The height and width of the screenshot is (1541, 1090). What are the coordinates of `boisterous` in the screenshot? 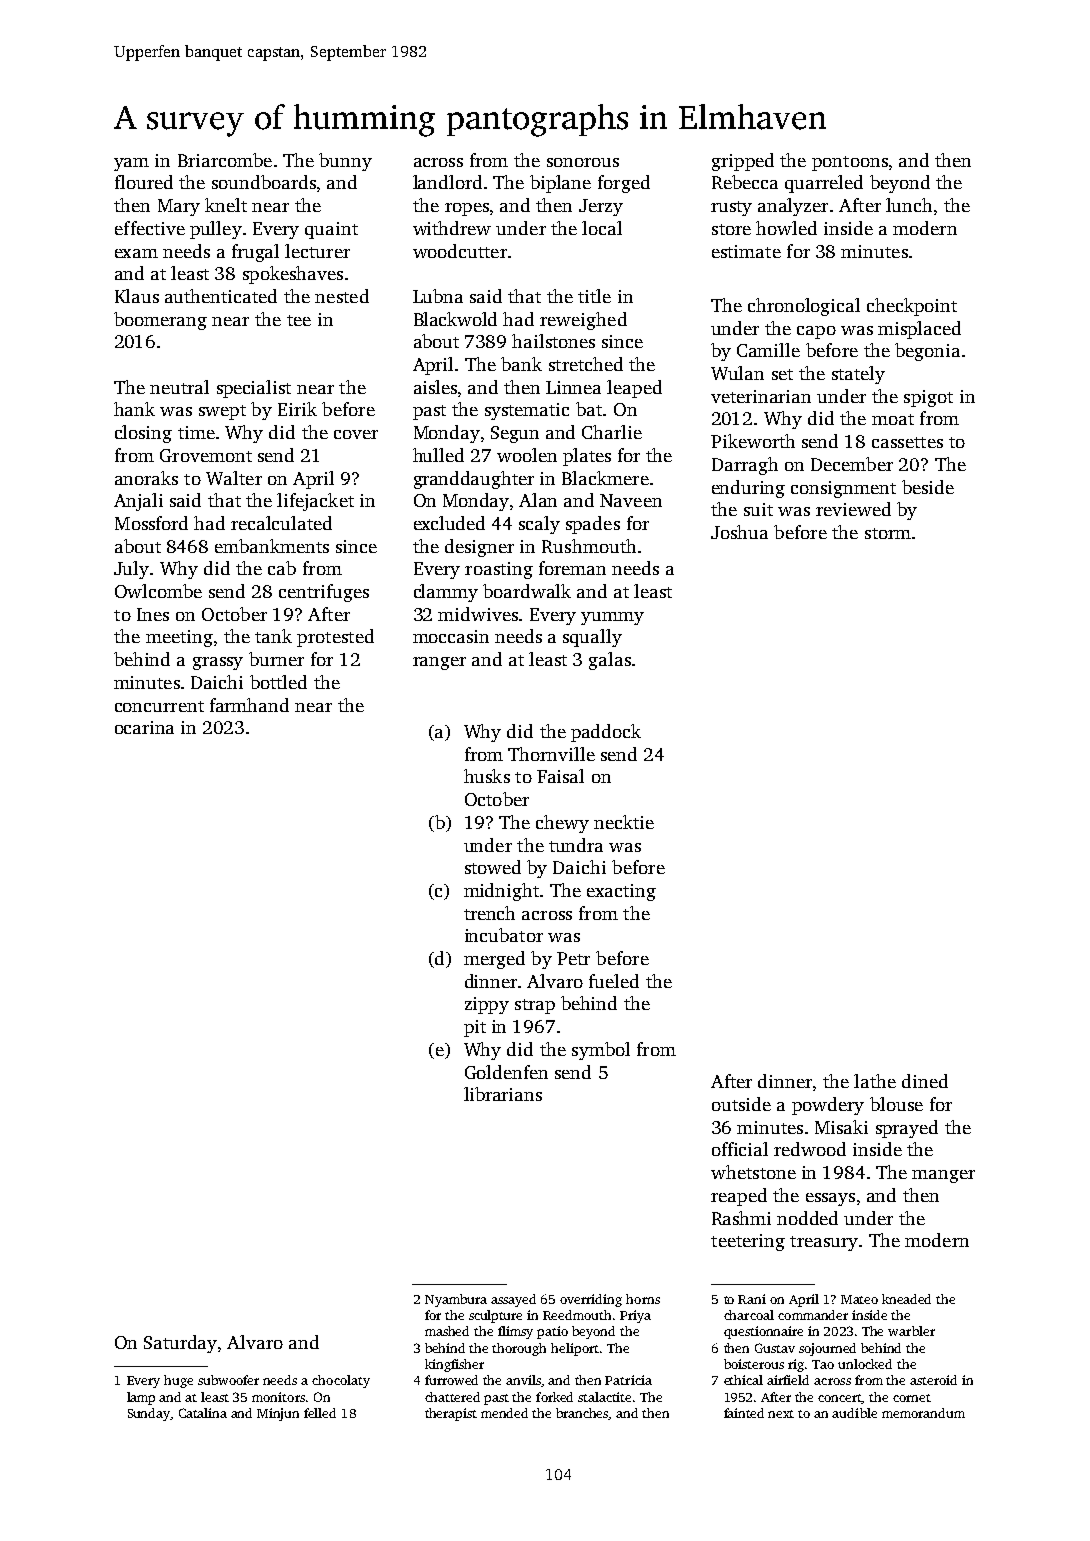 It's located at (754, 1364).
